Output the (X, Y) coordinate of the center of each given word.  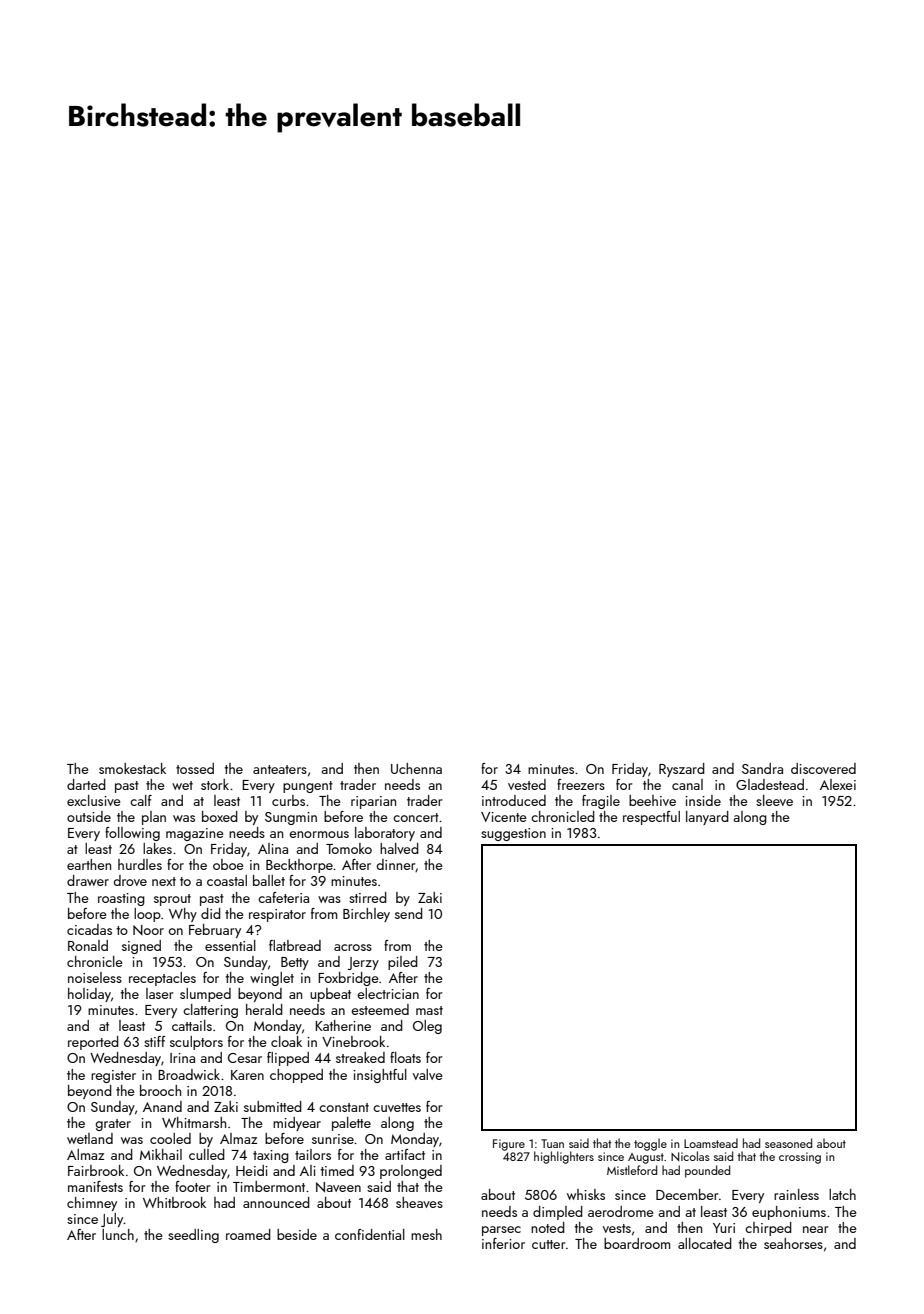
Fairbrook (96, 1170)
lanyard (707, 818)
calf (141, 800)
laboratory (385, 834)
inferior (503, 1243)
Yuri (724, 1228)
